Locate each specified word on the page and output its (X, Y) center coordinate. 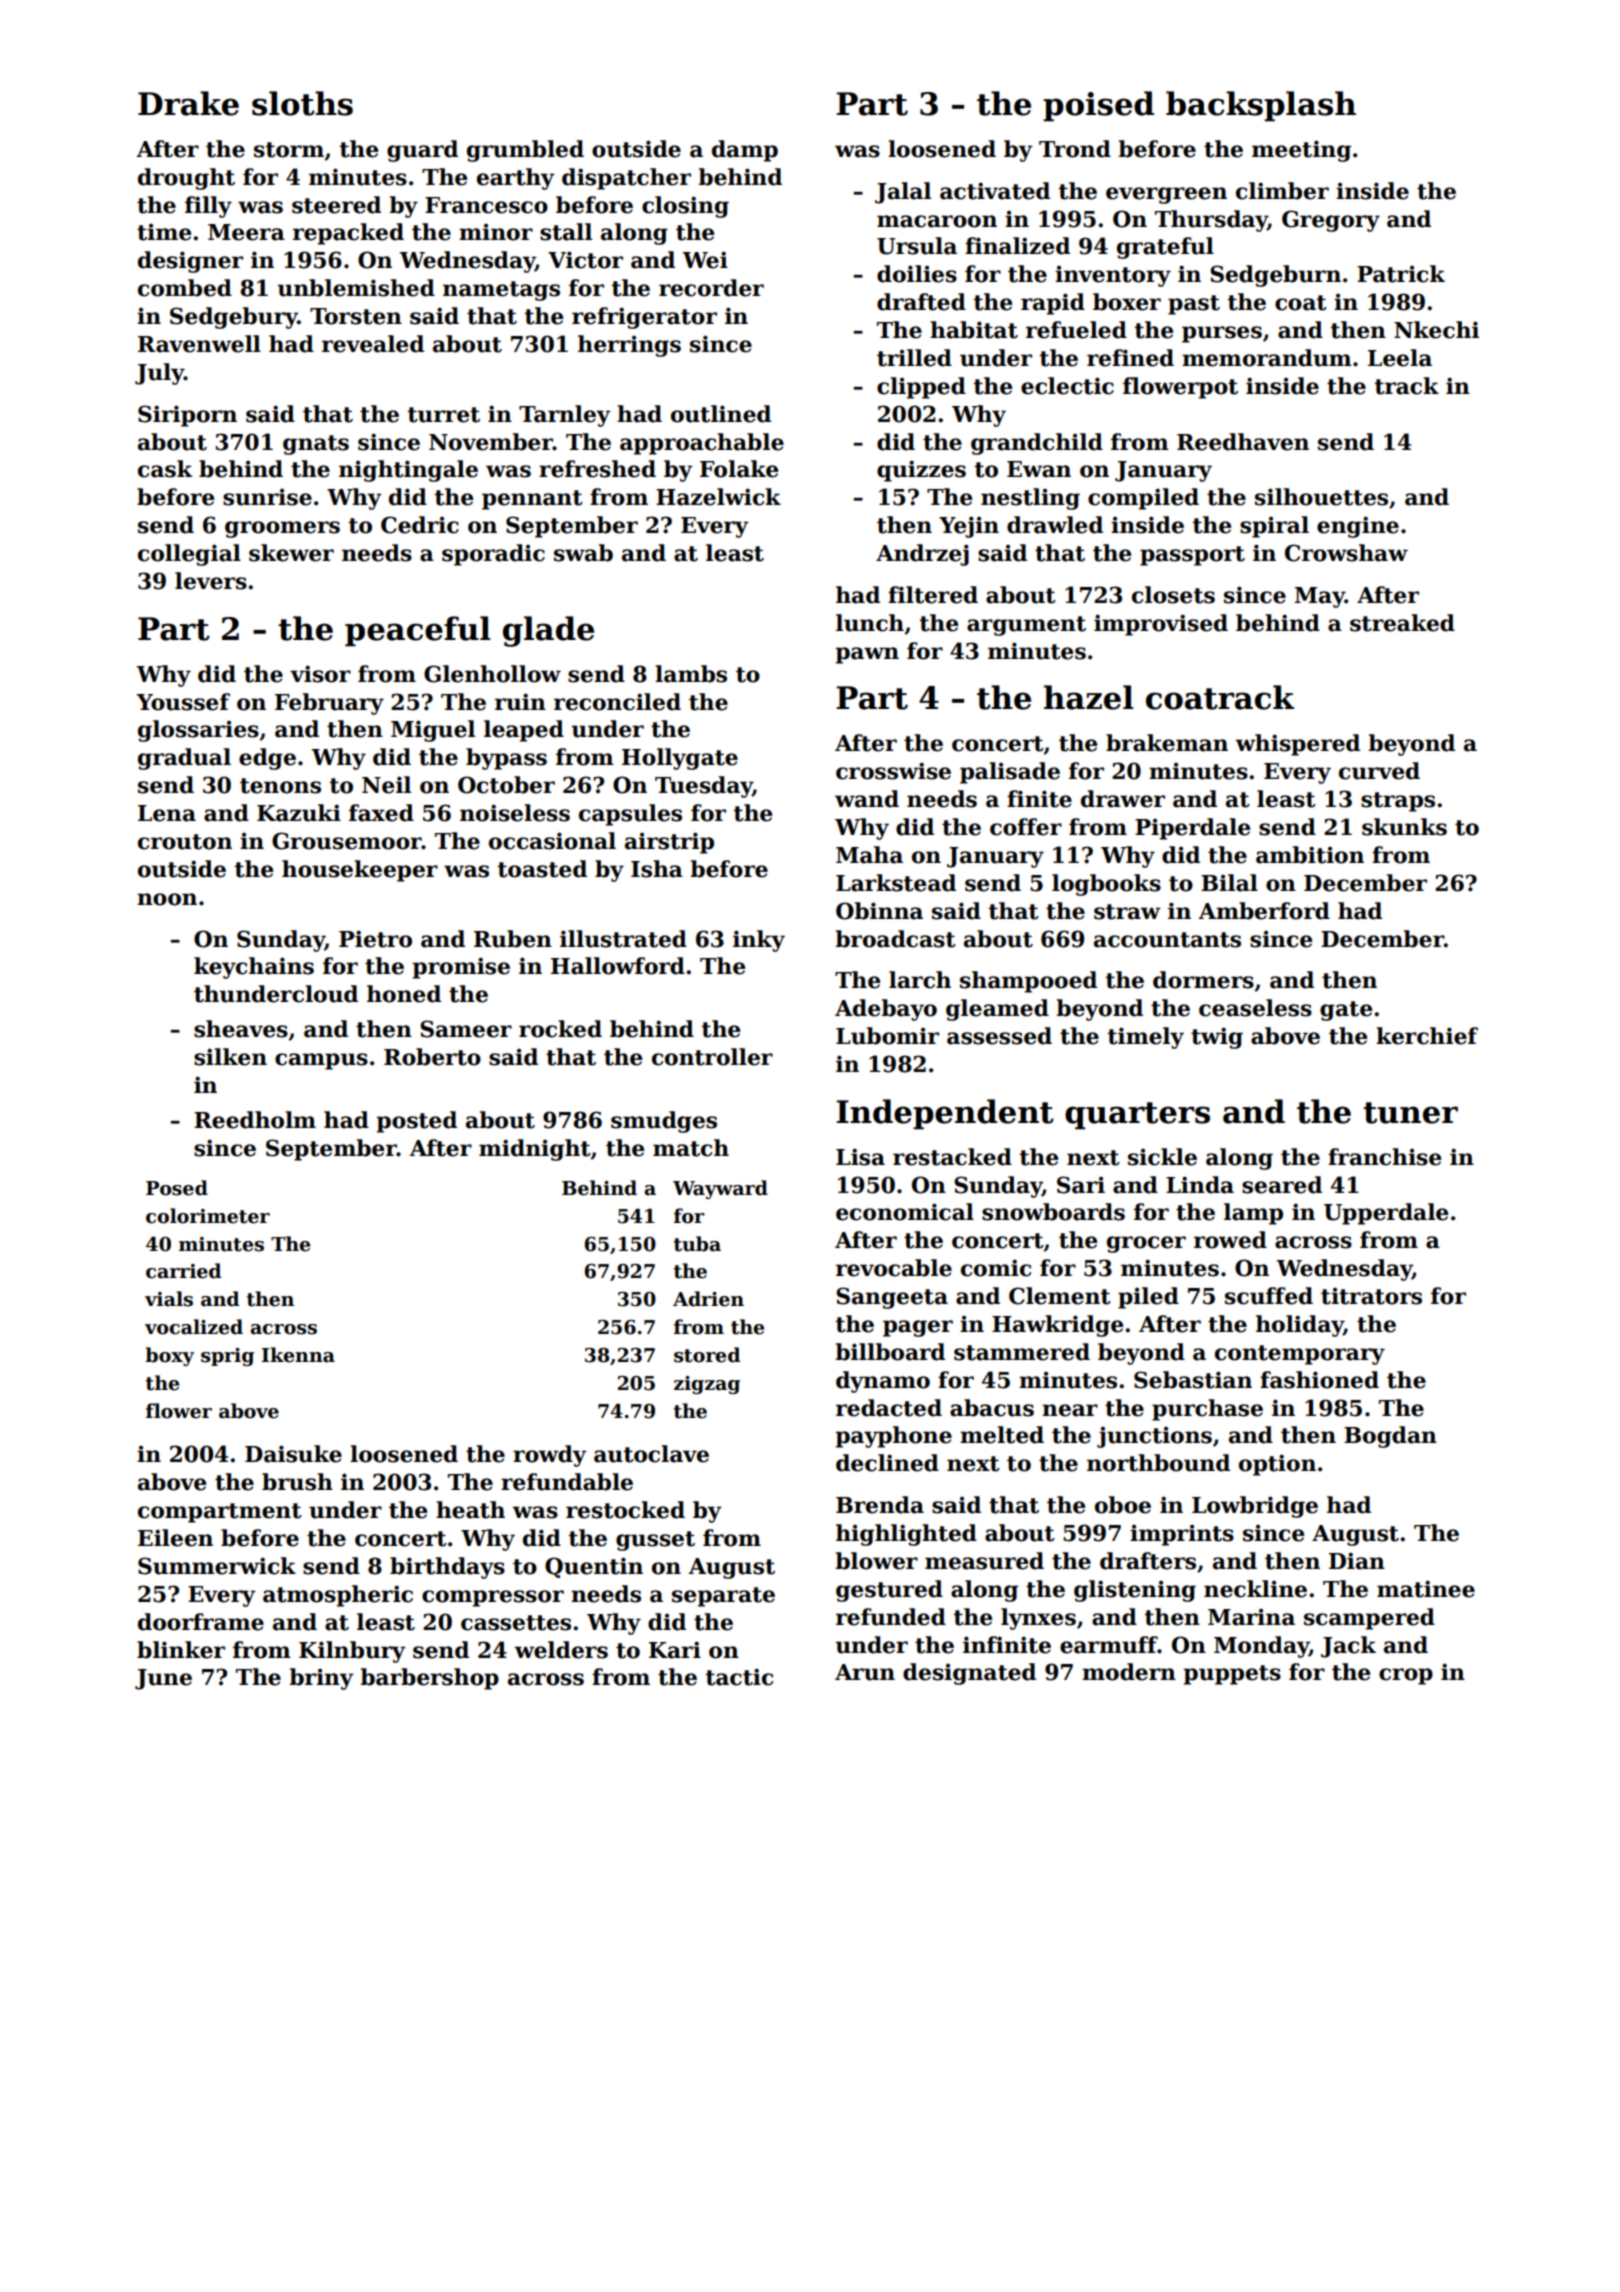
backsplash (1261, 106)
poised (1098, 106)
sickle (1162, 1157)
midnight (535, 1150)
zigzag (707, 1385)
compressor (493, 1598)
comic (996, 1268)
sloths (302, 103)
